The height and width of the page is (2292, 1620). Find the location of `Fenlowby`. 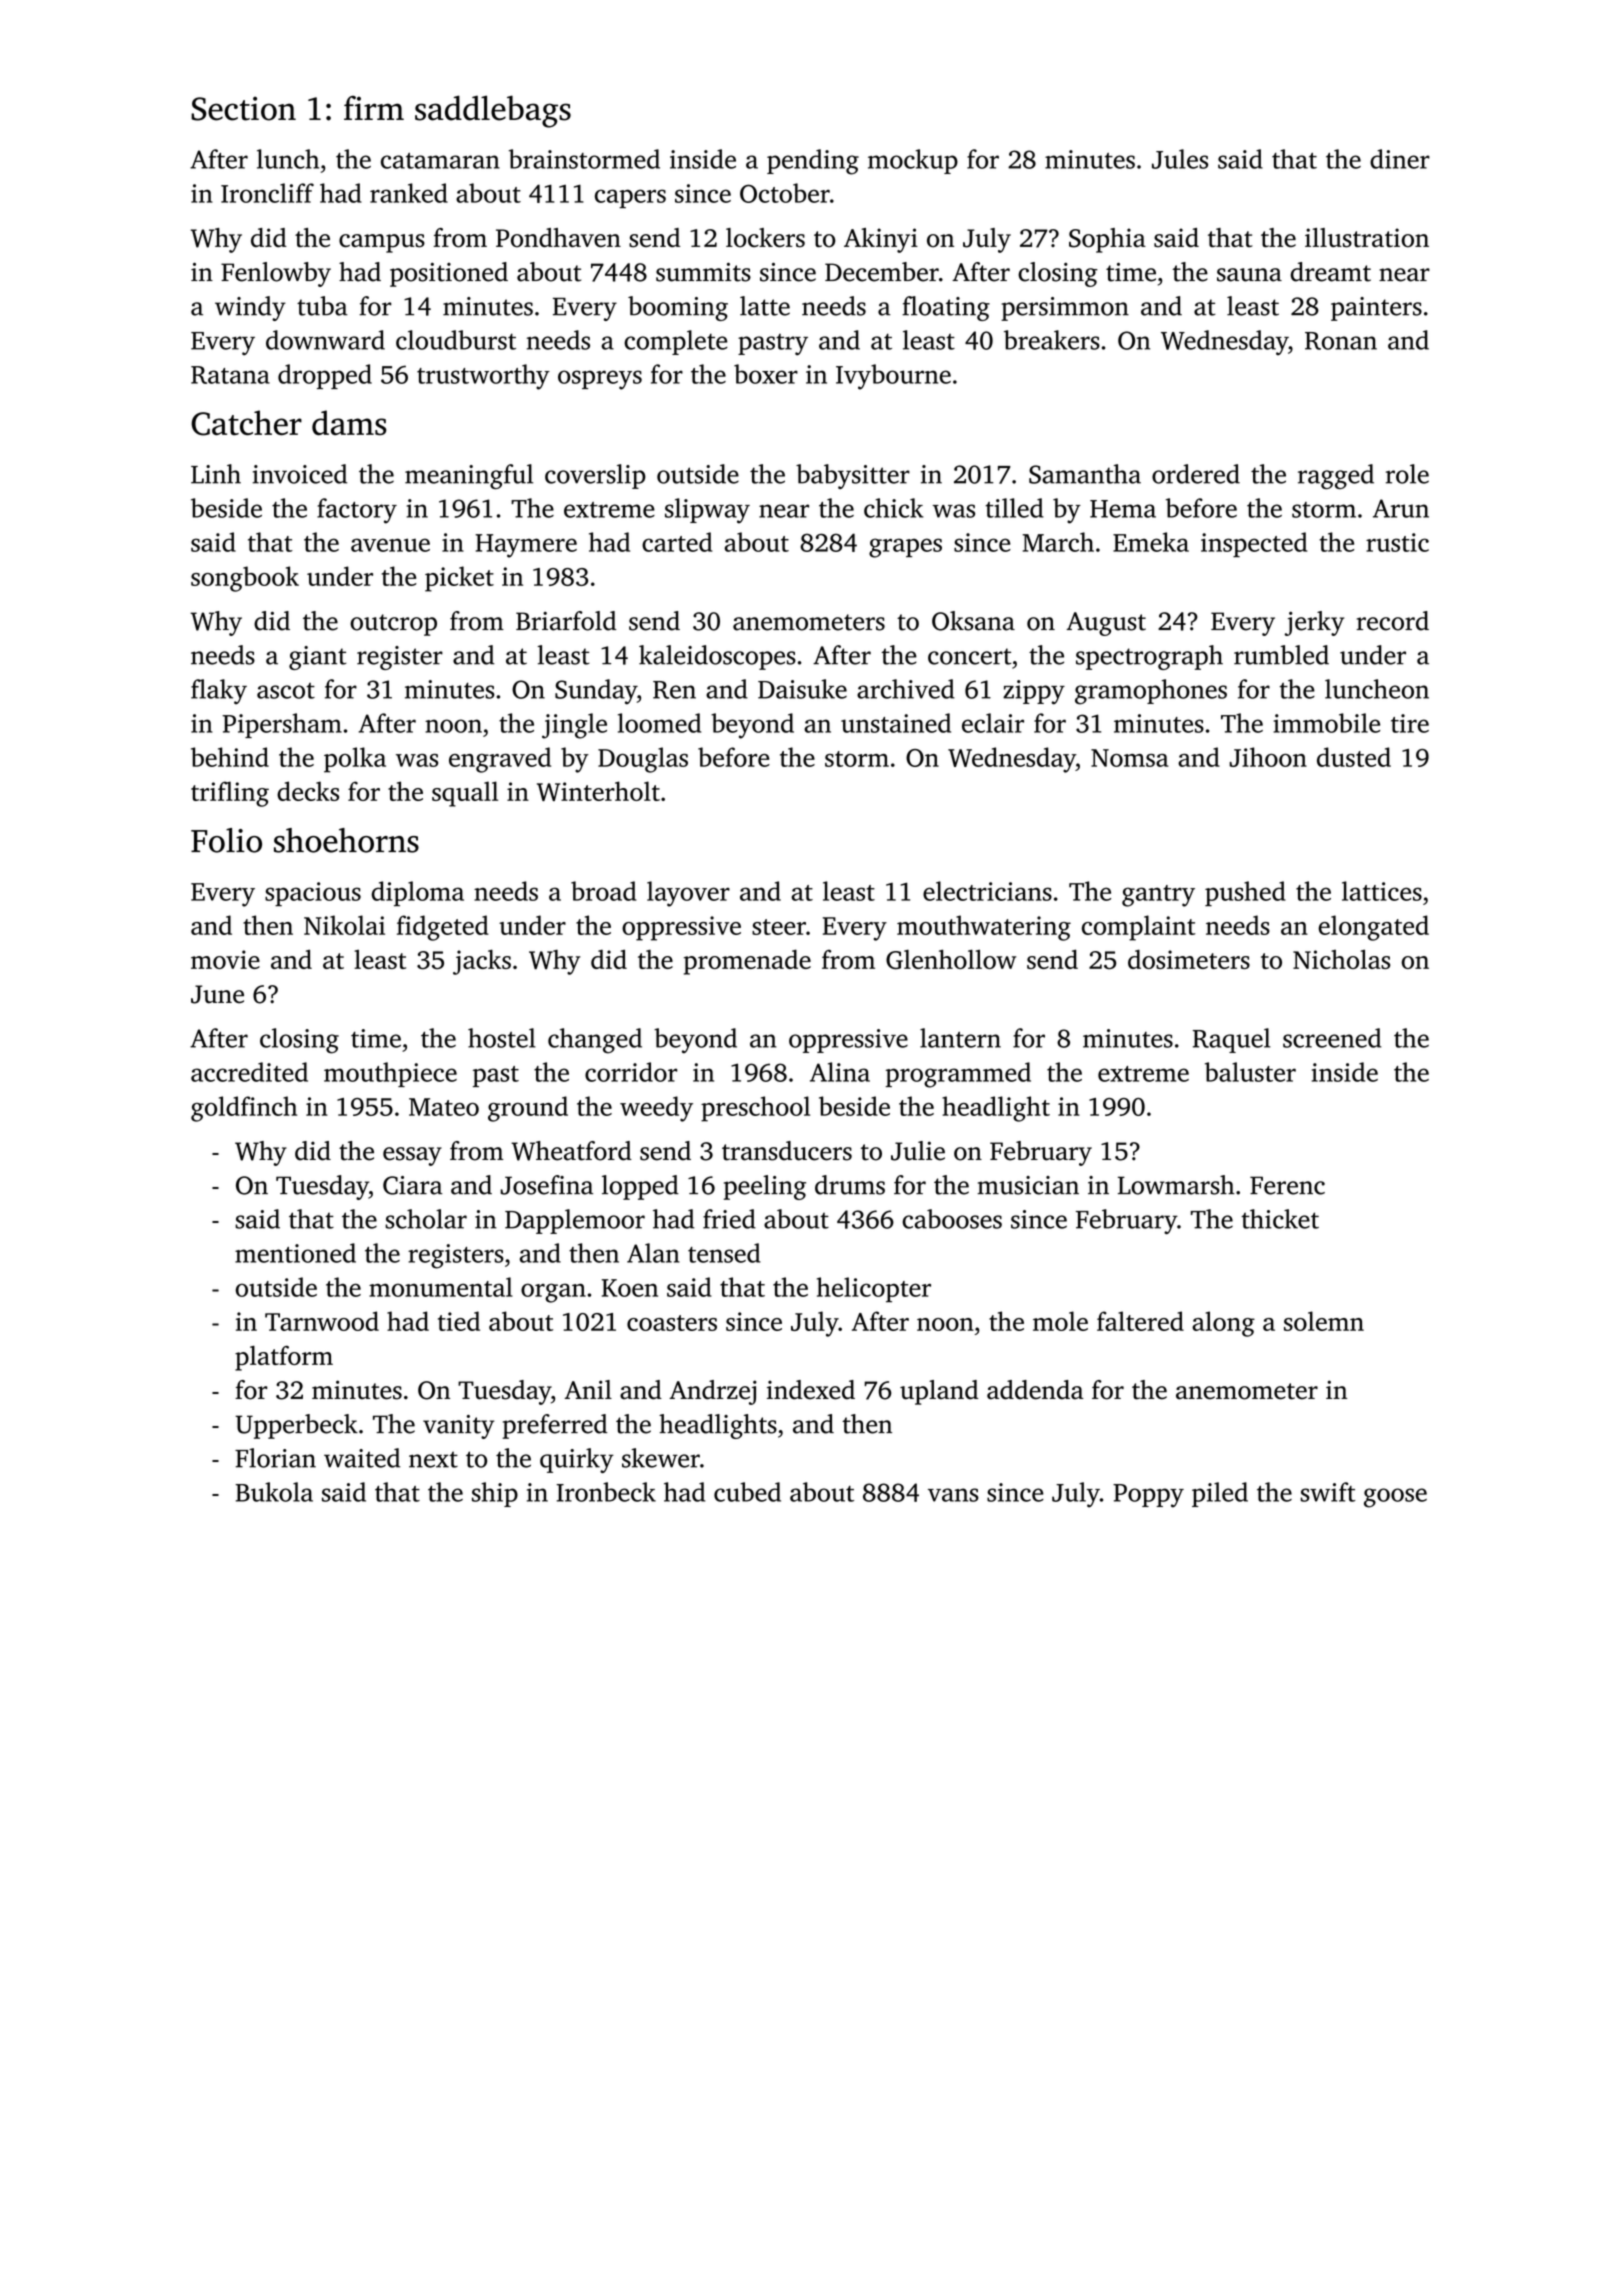

Fenlowby is located at coordinates (276, 274).
